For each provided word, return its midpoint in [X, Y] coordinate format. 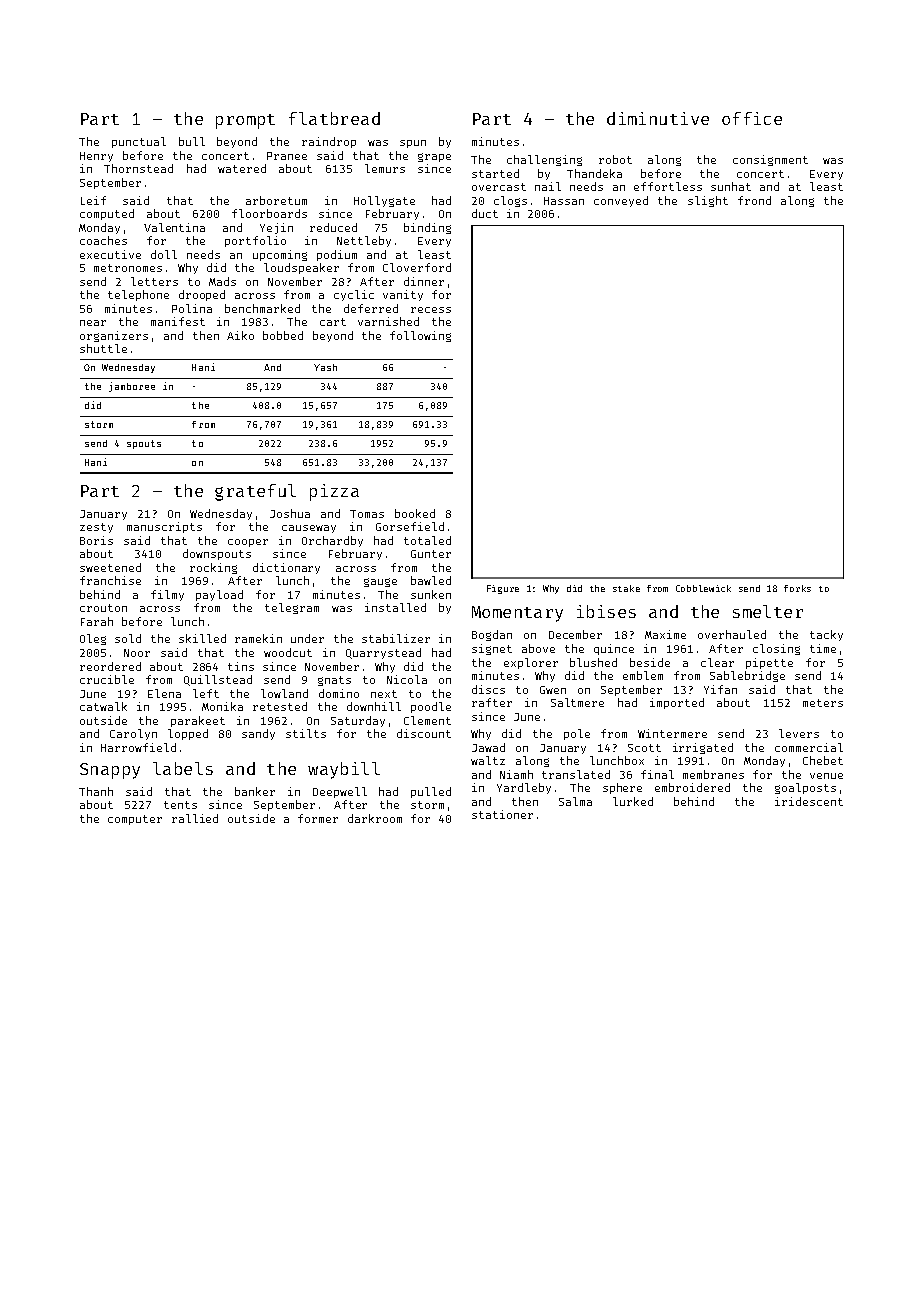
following [420, 336]
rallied [195, 818]
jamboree [132, 387]
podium [337, 255]
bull [192, 141]
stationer [502, 814]
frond [754, 200]
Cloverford [417, 267]
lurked [633, 801]
